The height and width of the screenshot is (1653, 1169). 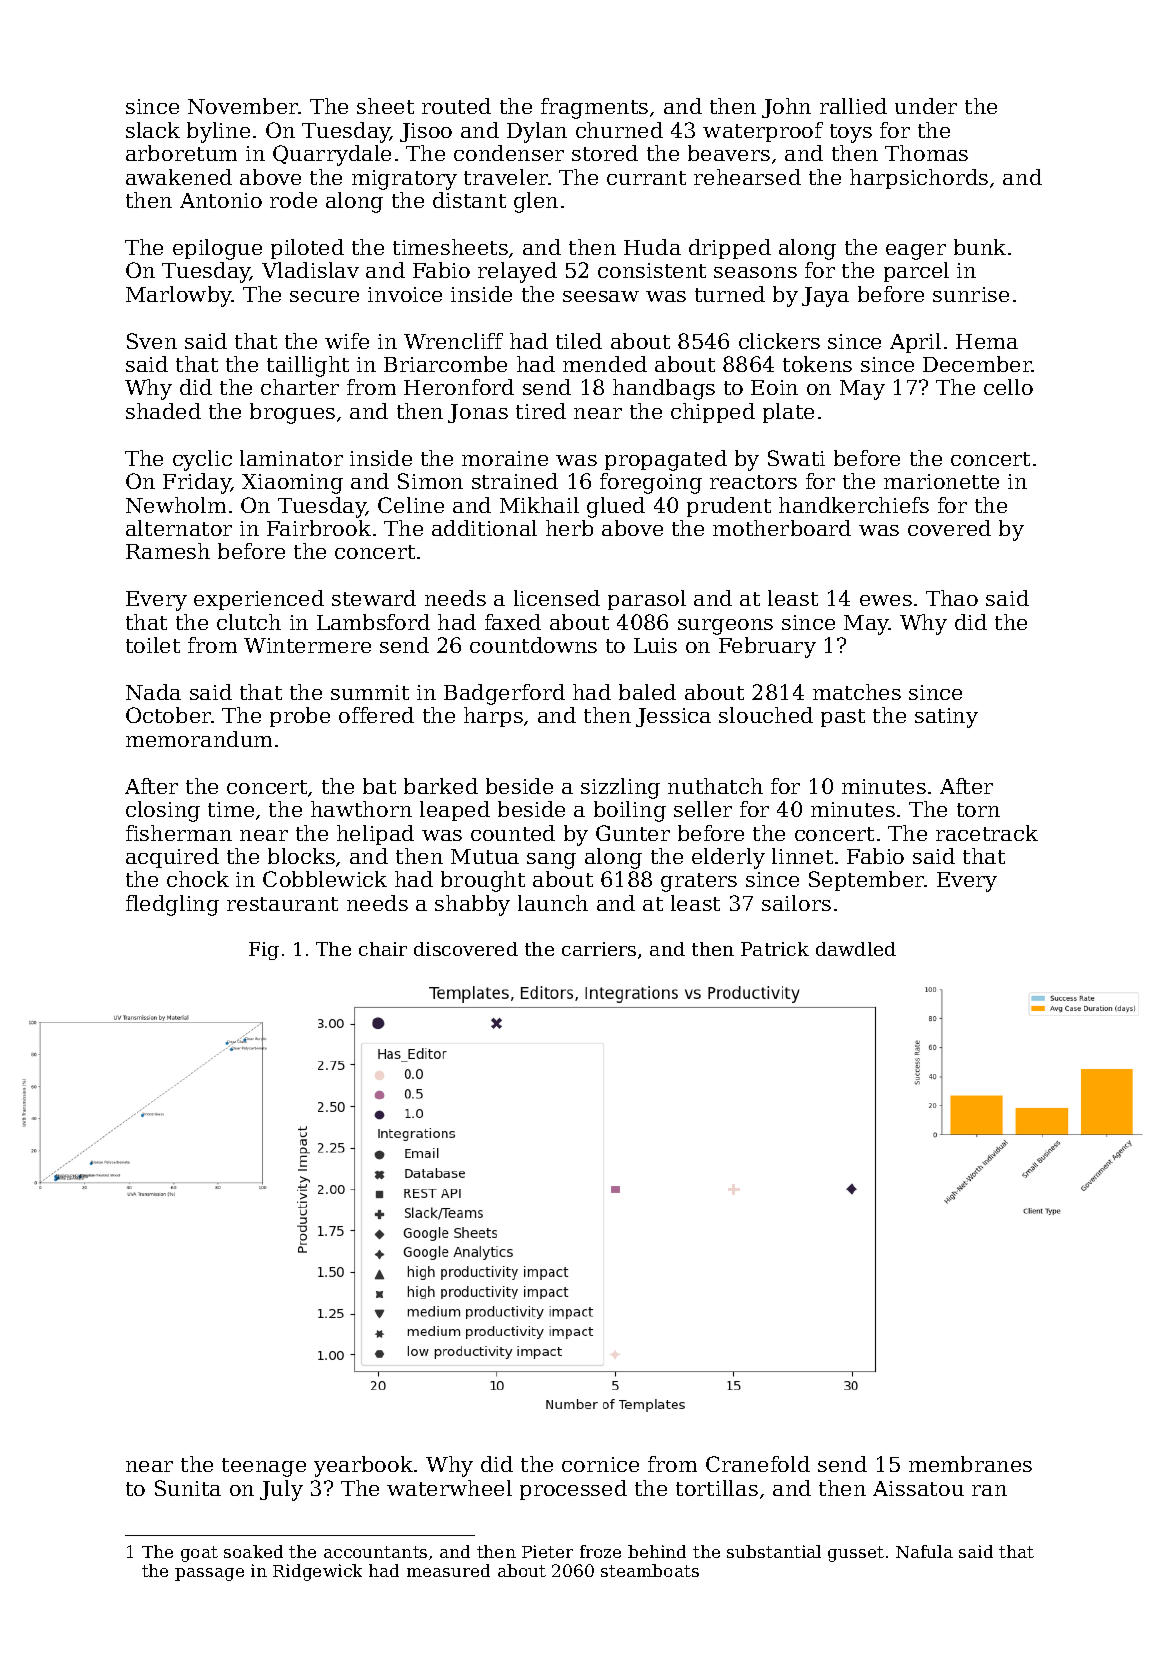 What do you see at coordinates (199, 1554) in the screenshot?
I see `goat` at bounding box center [199, 1554].
